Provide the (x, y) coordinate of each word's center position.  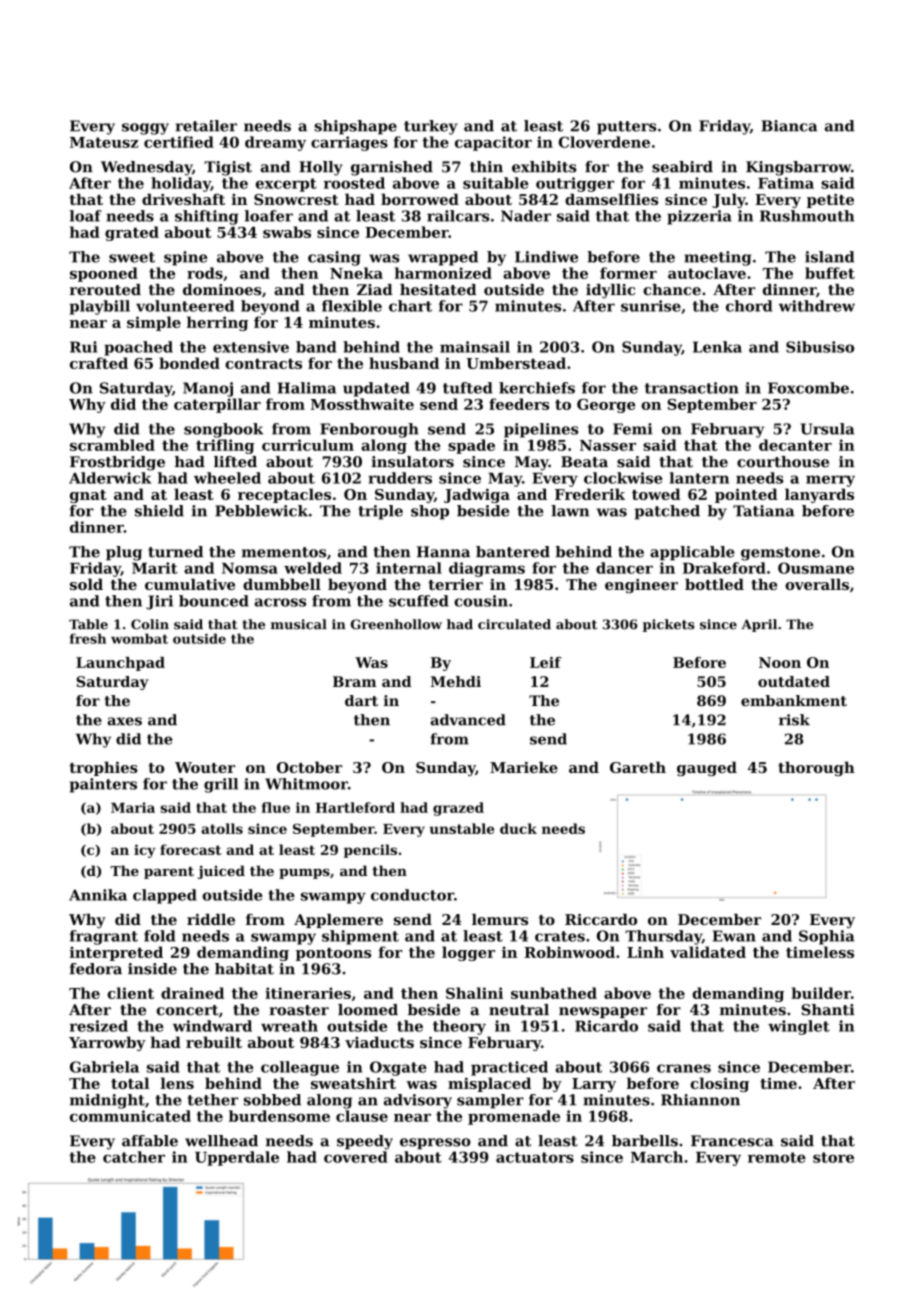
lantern (699, 478)
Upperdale (237, 1158)
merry (830, 481)
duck (518, 828)
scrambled (112, 445)
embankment (794, 701)
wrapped (443, 258)
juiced (221, 872)
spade (471, 446)
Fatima (786, 183)
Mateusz (104, 142)
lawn (570, 511)
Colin (150, 624)
